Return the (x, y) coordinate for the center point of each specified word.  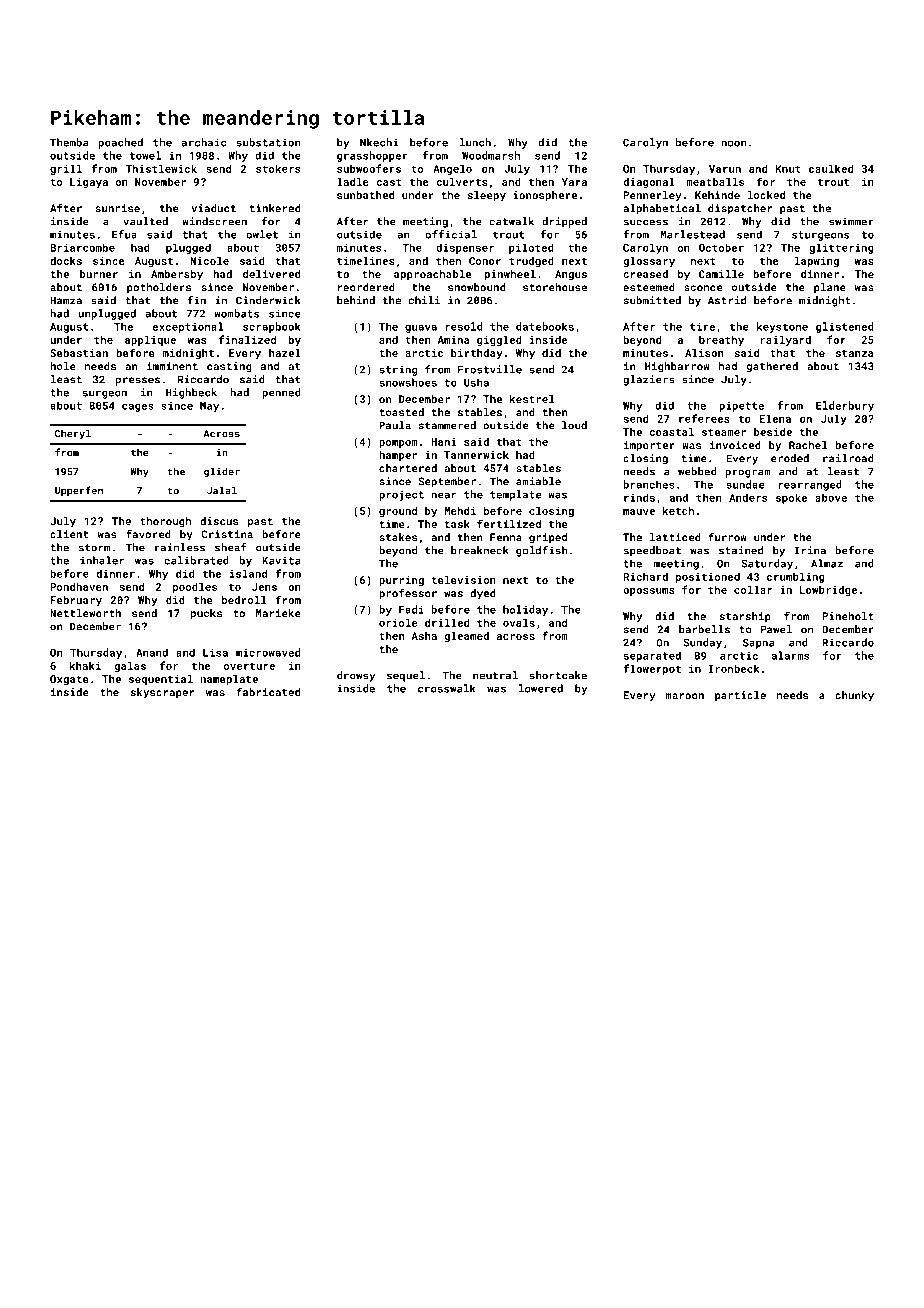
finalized (247, 339)
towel (145, 155)
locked (766, 195)
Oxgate (69, 680)
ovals (519, 622)
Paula (395, 425)
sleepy (486, 196)
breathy (721, 340)
